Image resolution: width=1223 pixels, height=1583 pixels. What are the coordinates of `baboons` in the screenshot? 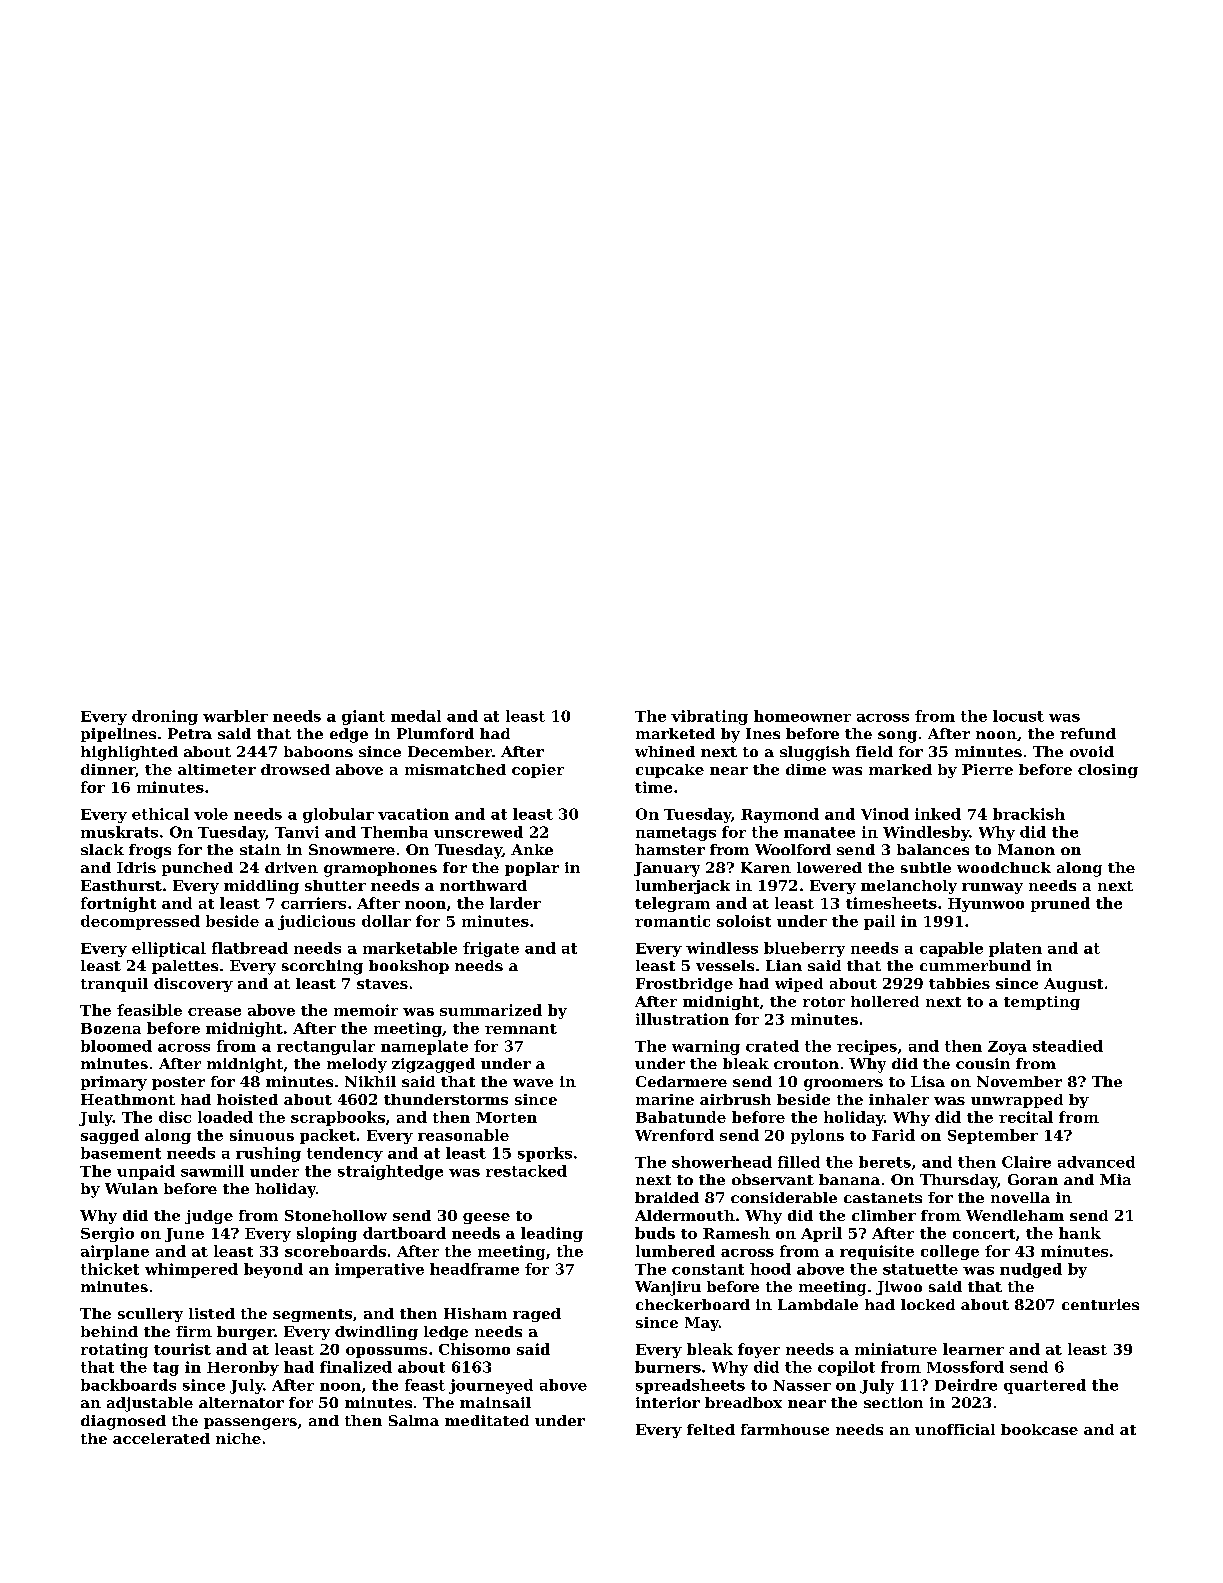 It's located at (318, 751).
